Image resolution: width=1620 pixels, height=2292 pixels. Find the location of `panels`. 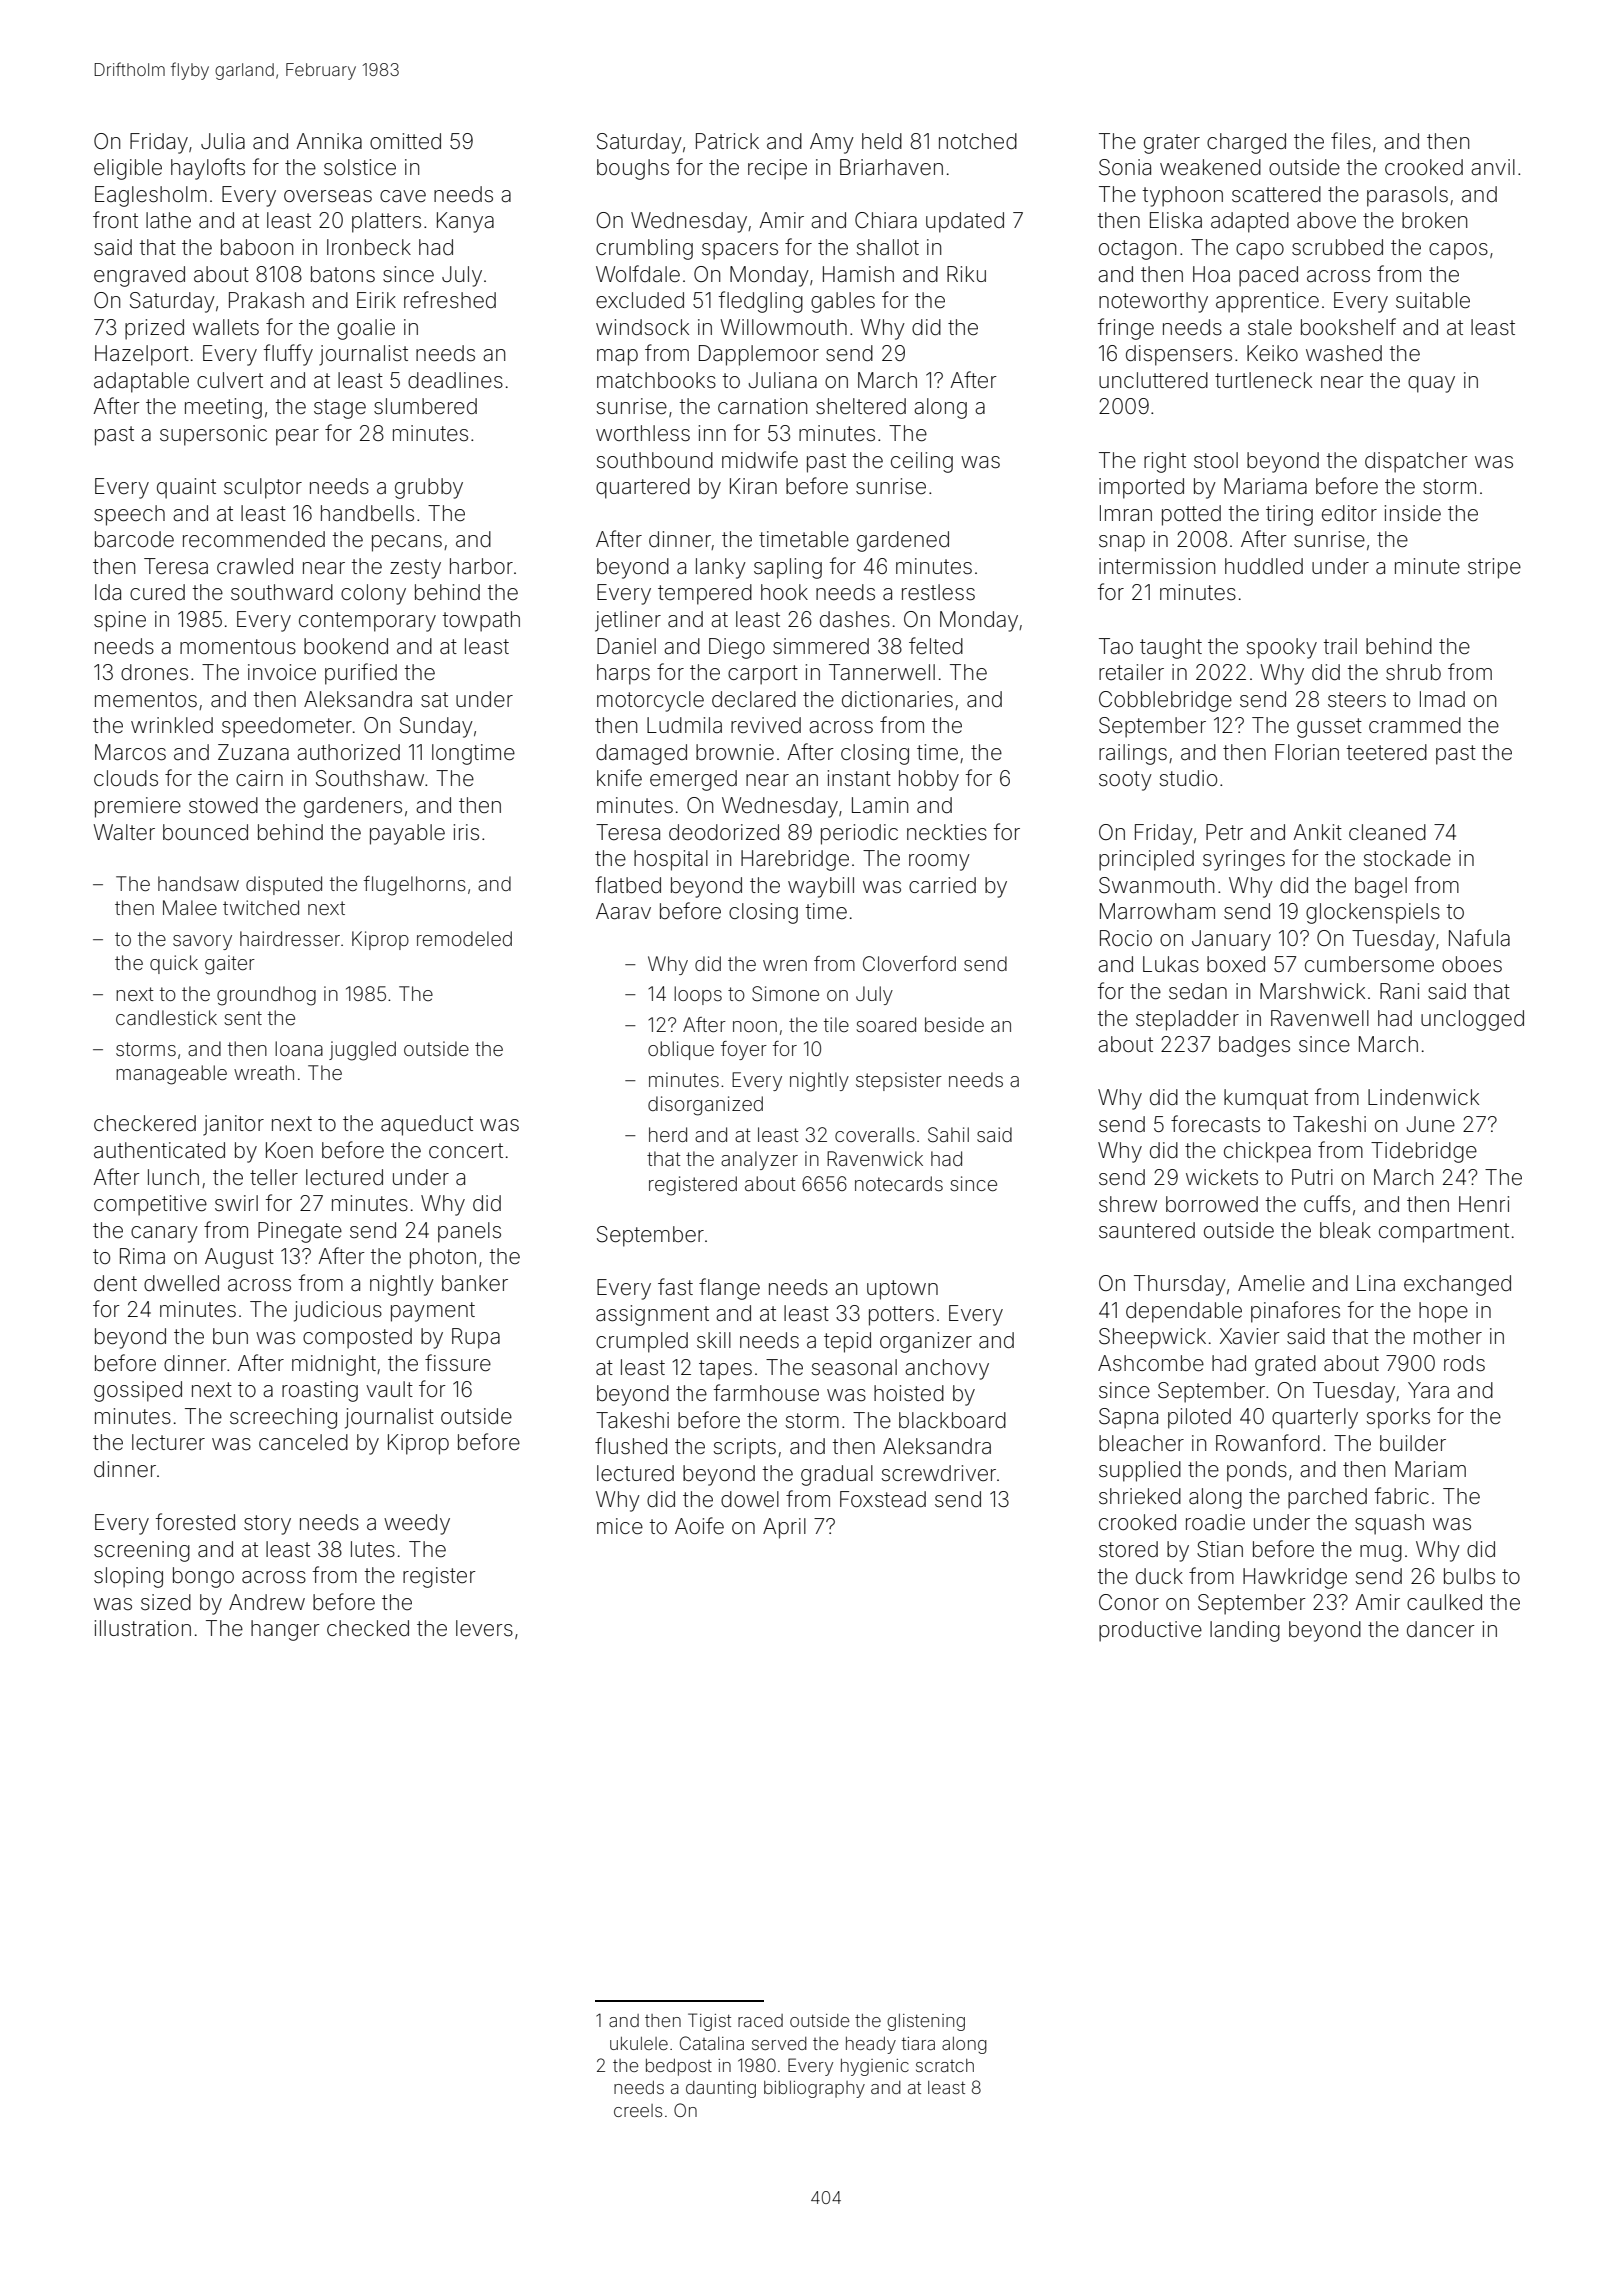

panels is located at coordinates (469, 1232).
